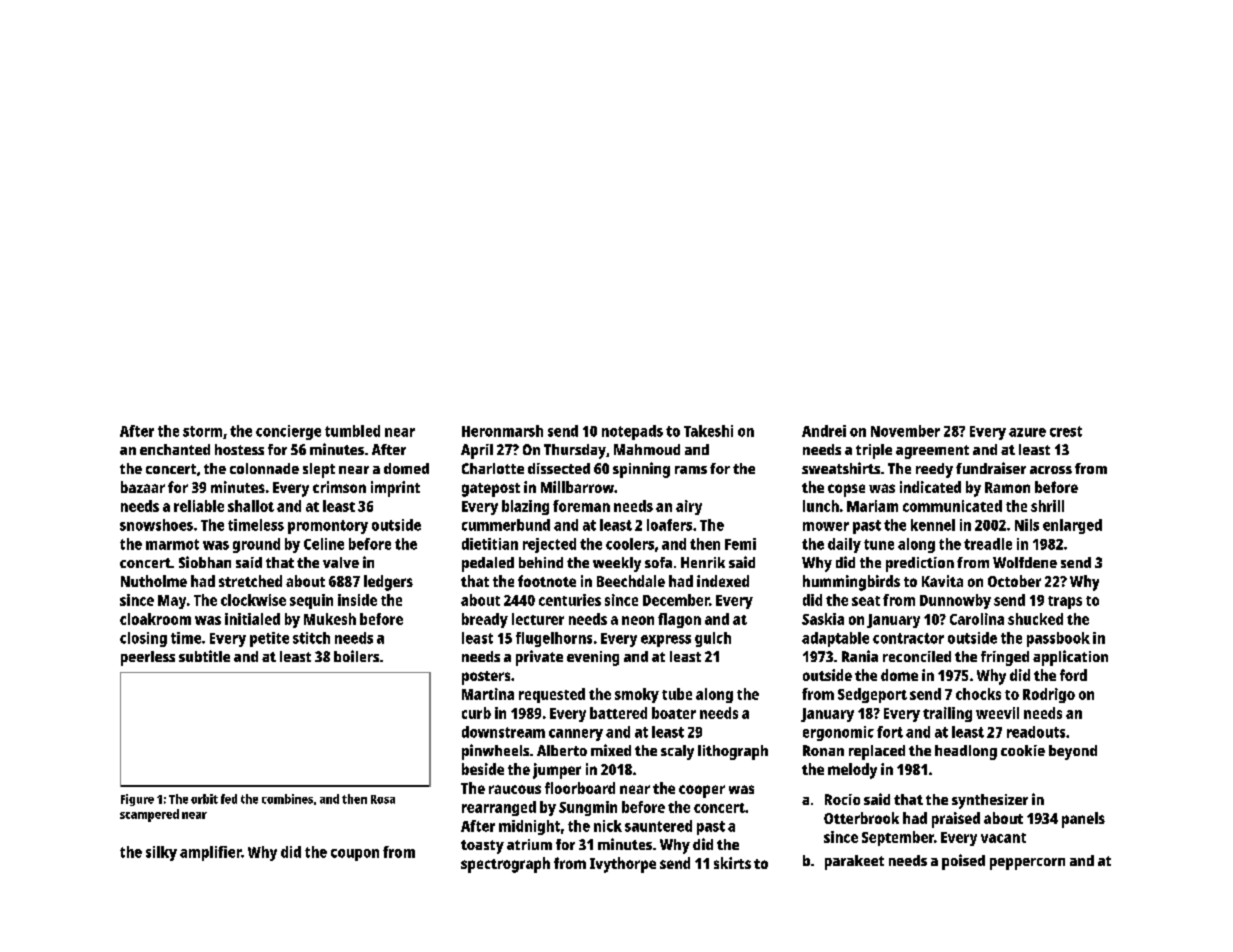 The width and height of the screenshot is (1233, 952). Describe the element at coordinates (824, 431) in the screenshot. I see `Andrei` at that location.
